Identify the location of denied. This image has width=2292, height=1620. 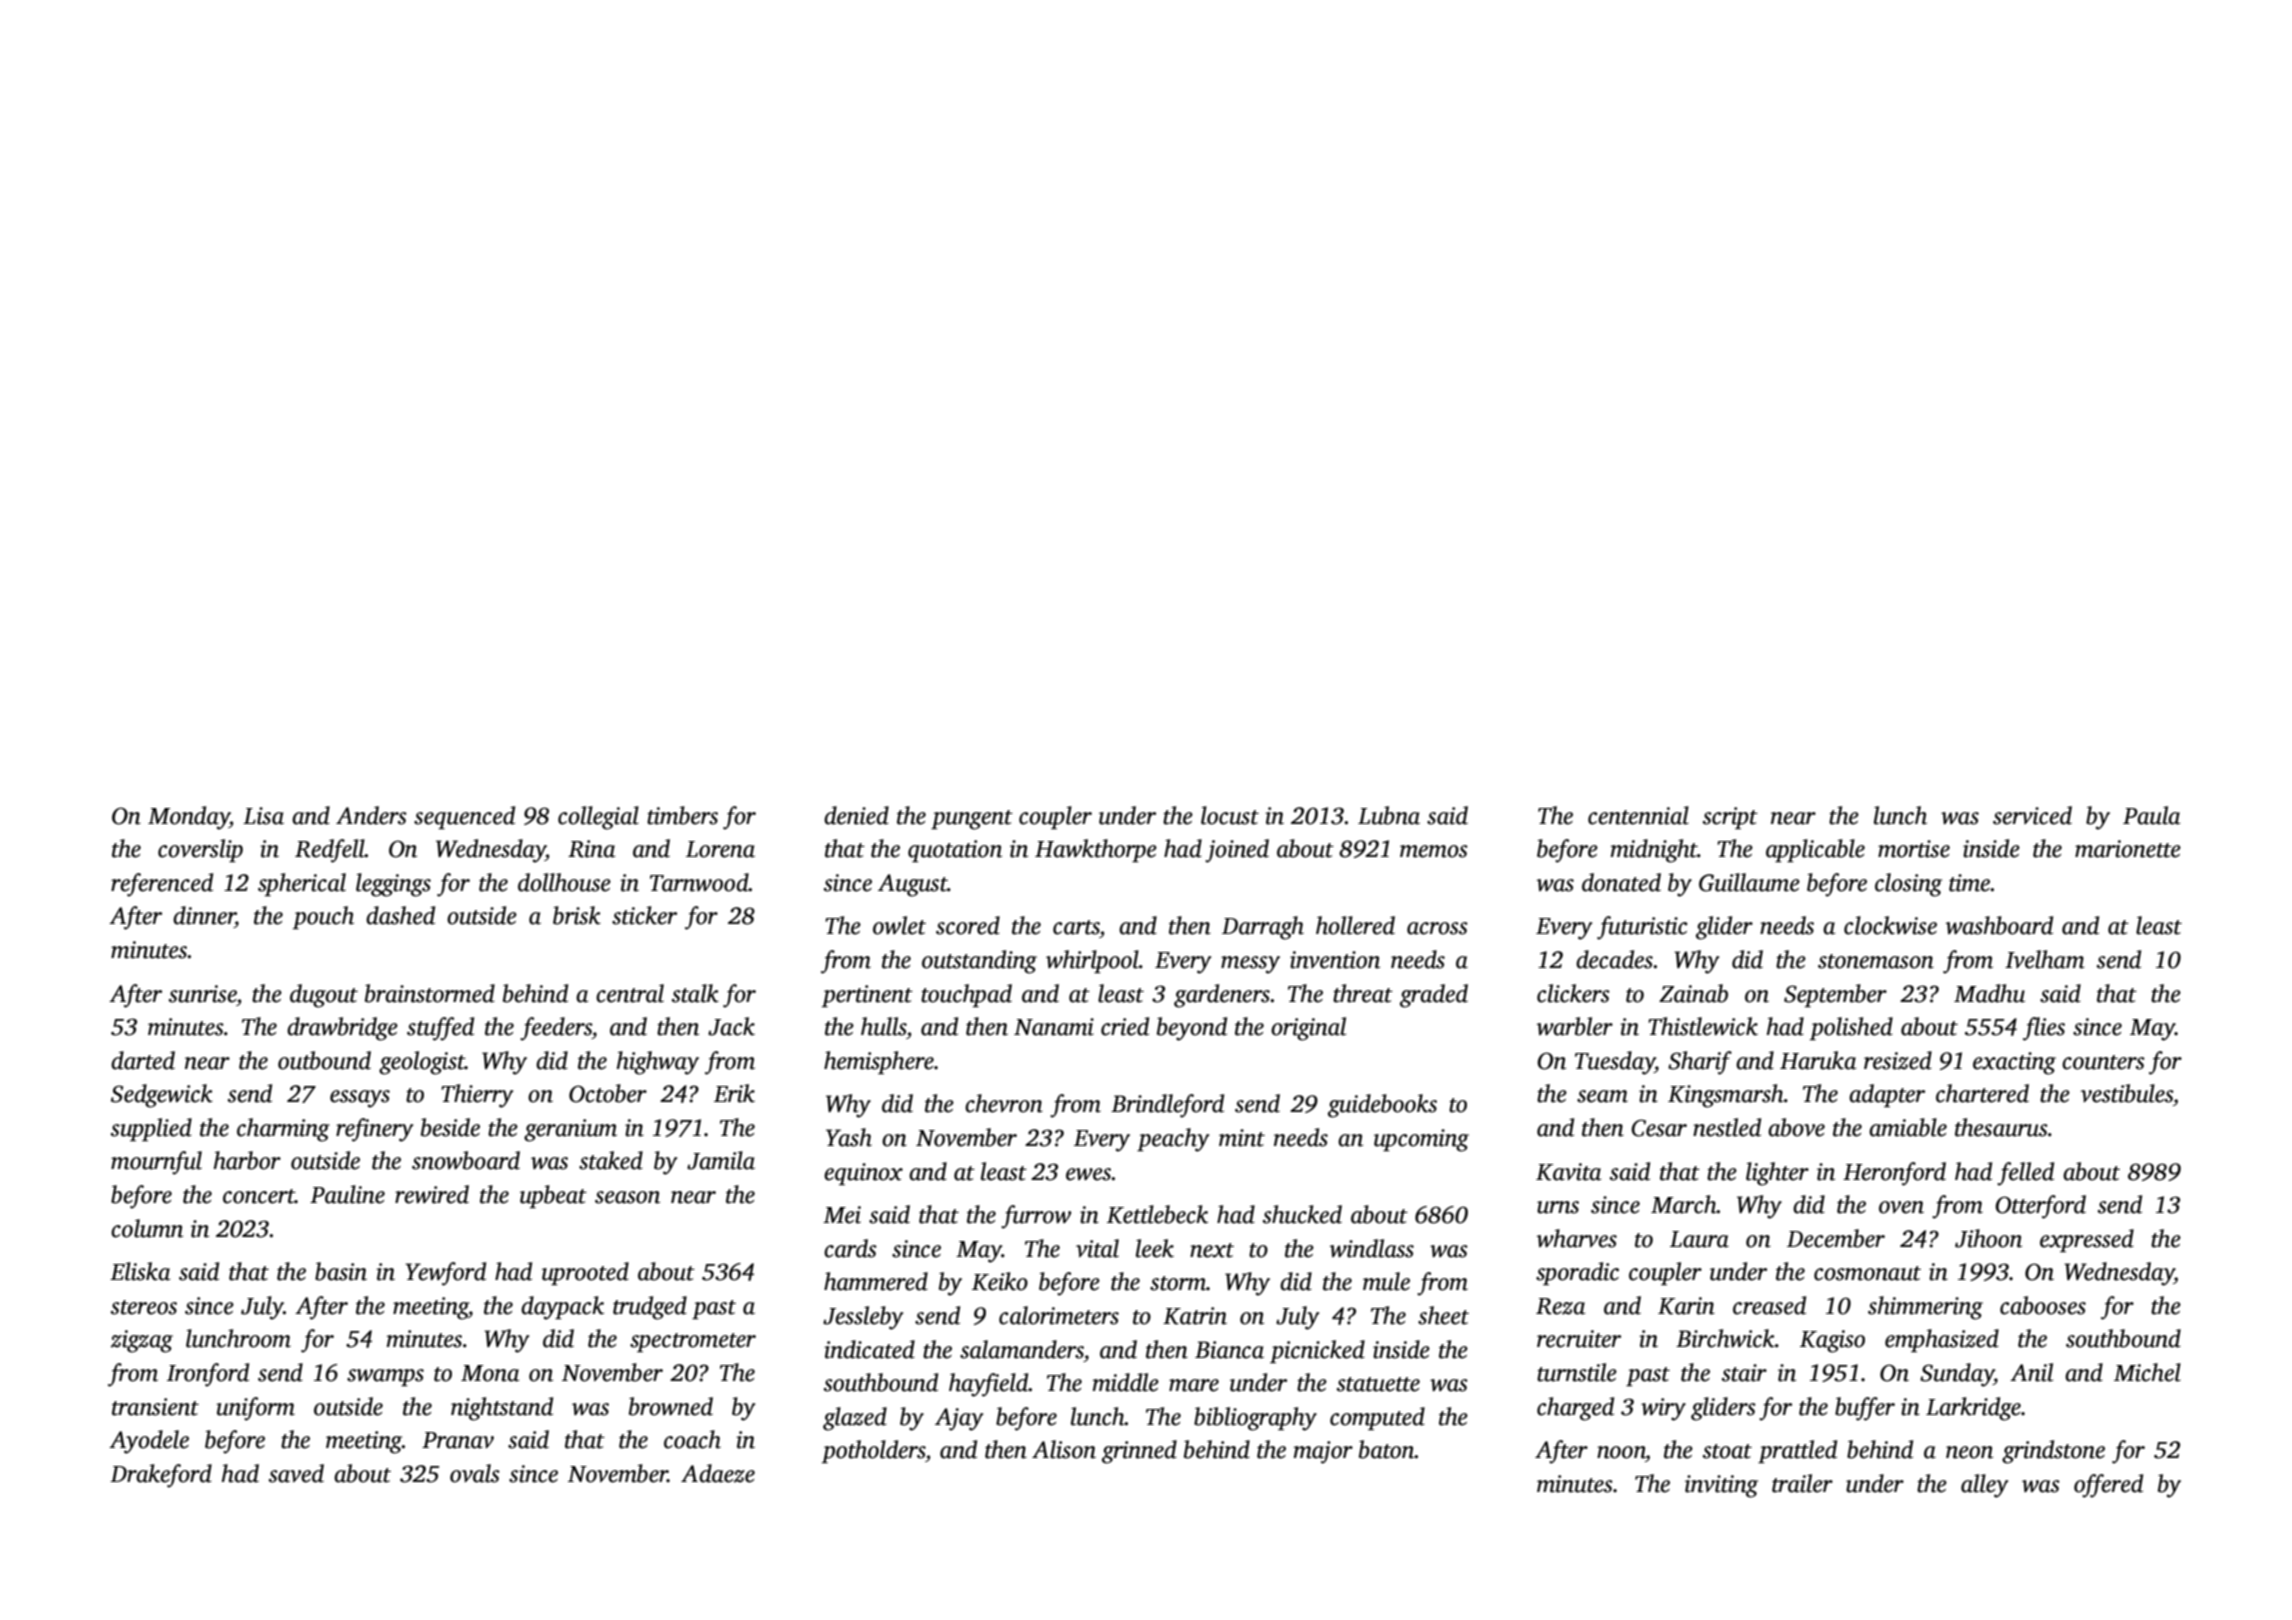
(856, 815).
